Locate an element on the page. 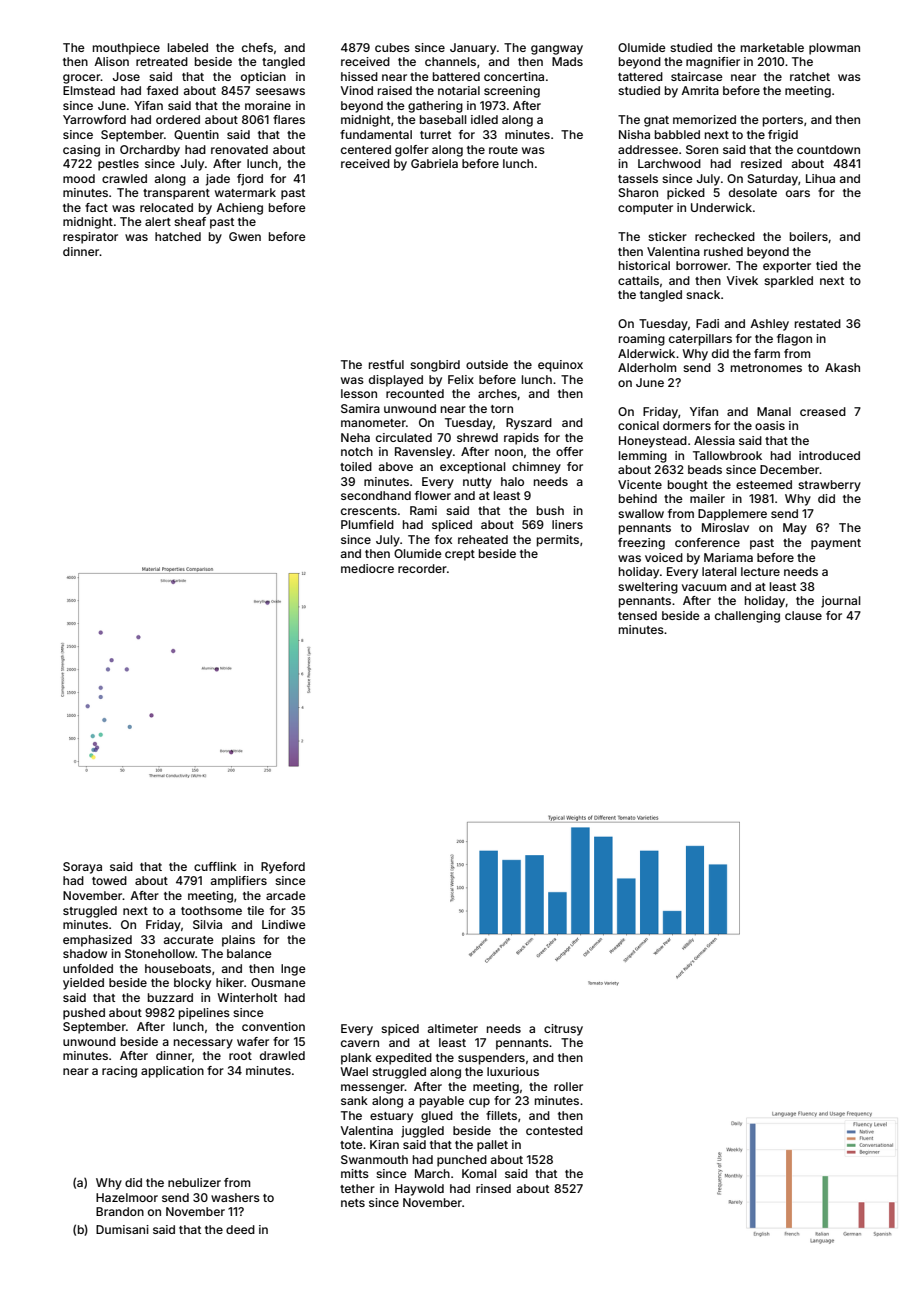  Plumfield is located at coordinates (367, 524).
